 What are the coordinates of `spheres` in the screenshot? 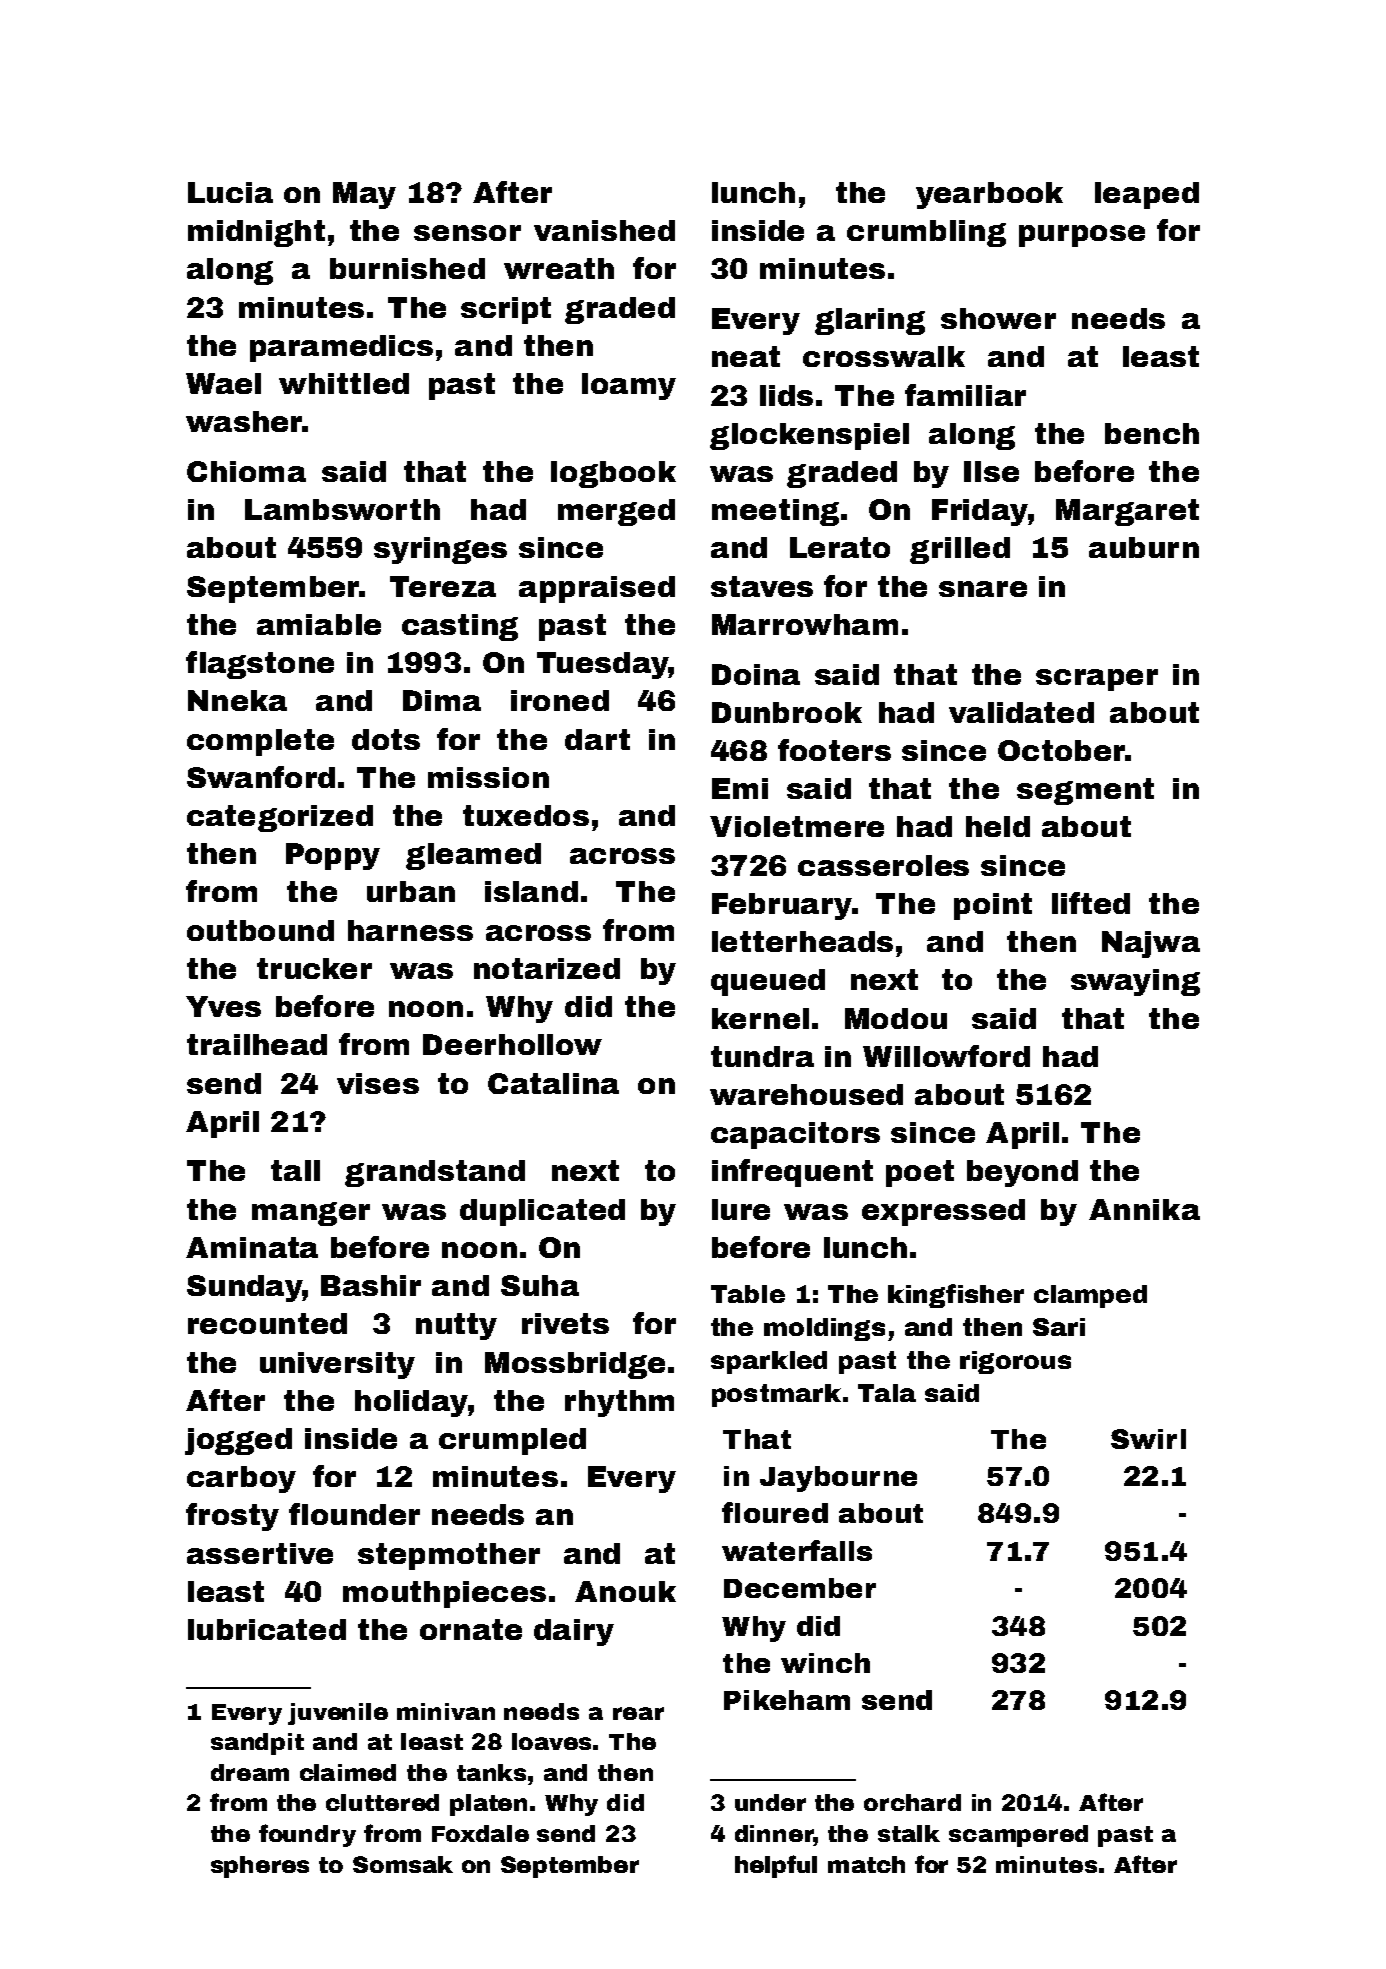 It's located at (260, 1867).
